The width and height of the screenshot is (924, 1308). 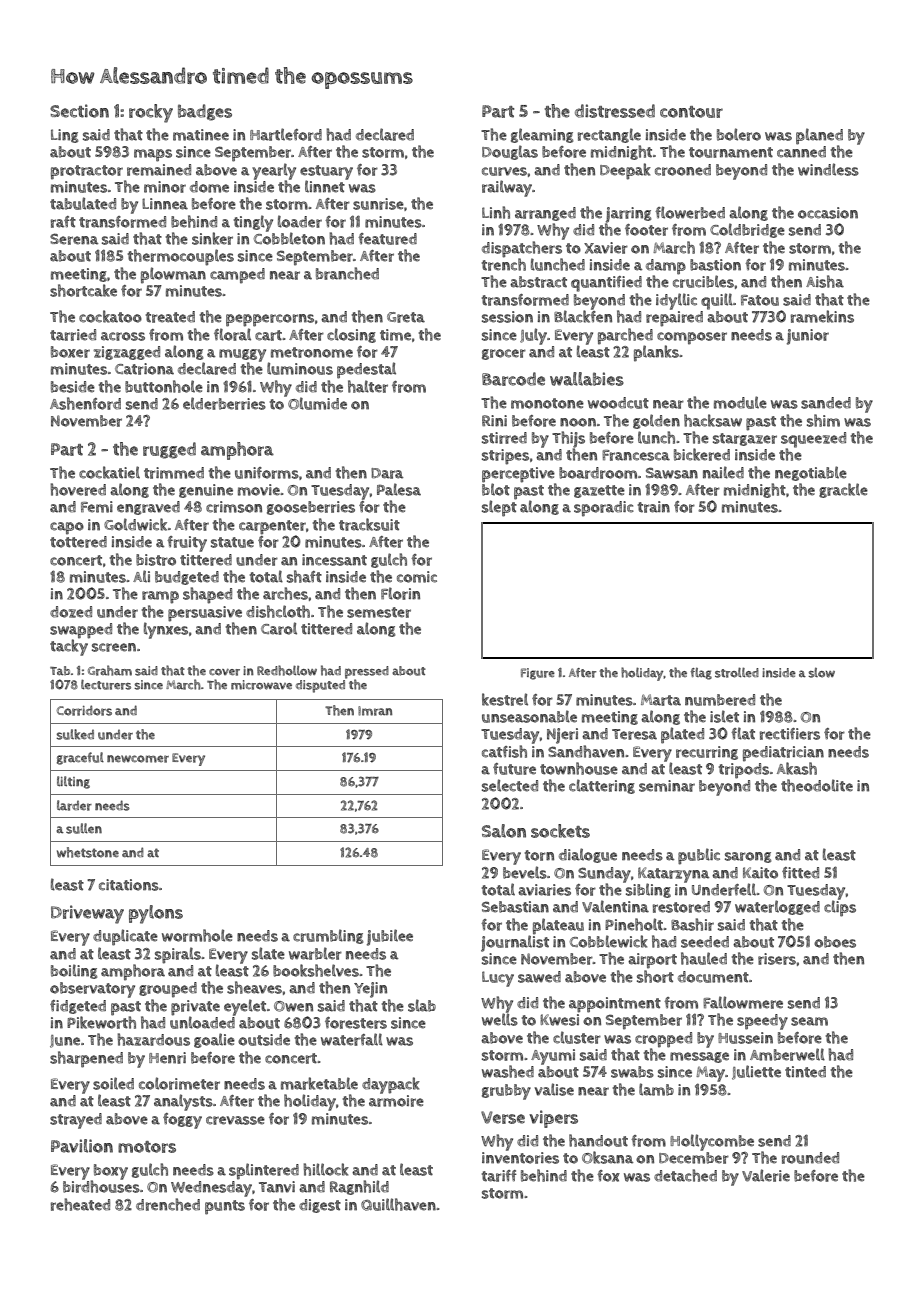 I want to click on newcomer, so click(x=138, y=759).
